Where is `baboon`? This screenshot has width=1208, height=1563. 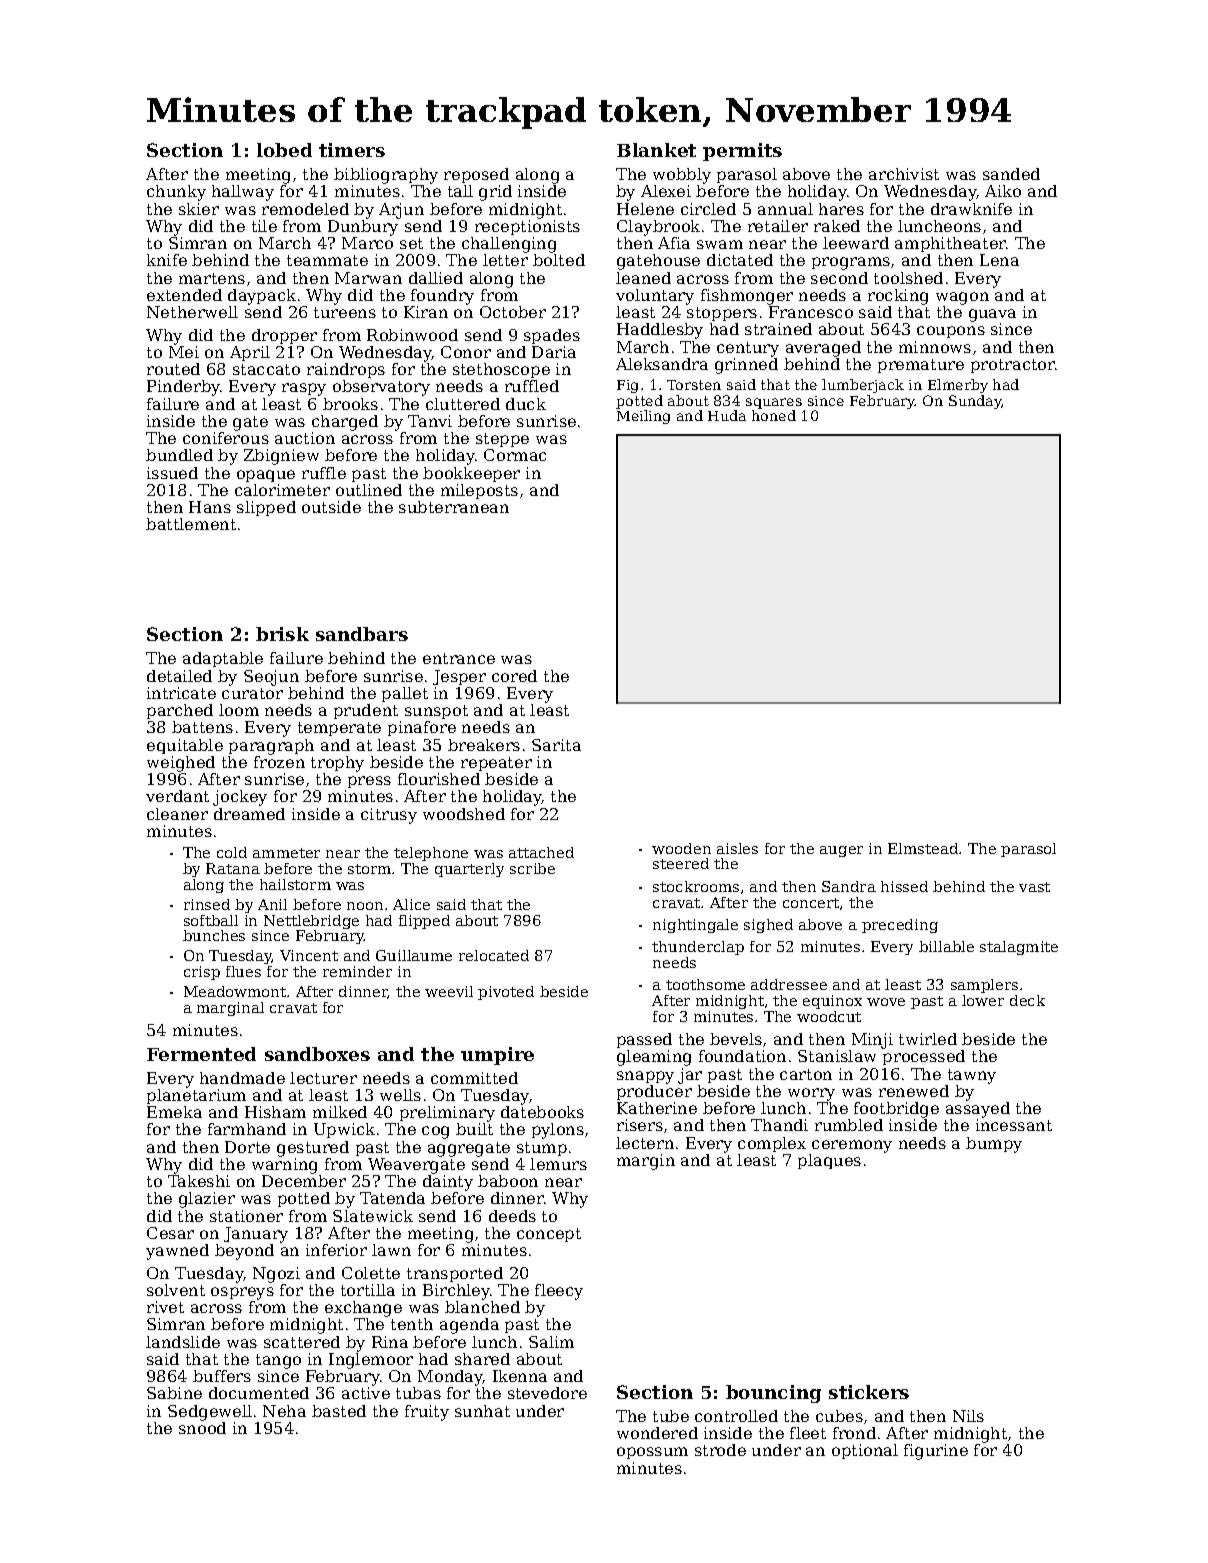 baboon is located at coordinates (508, 1181).
